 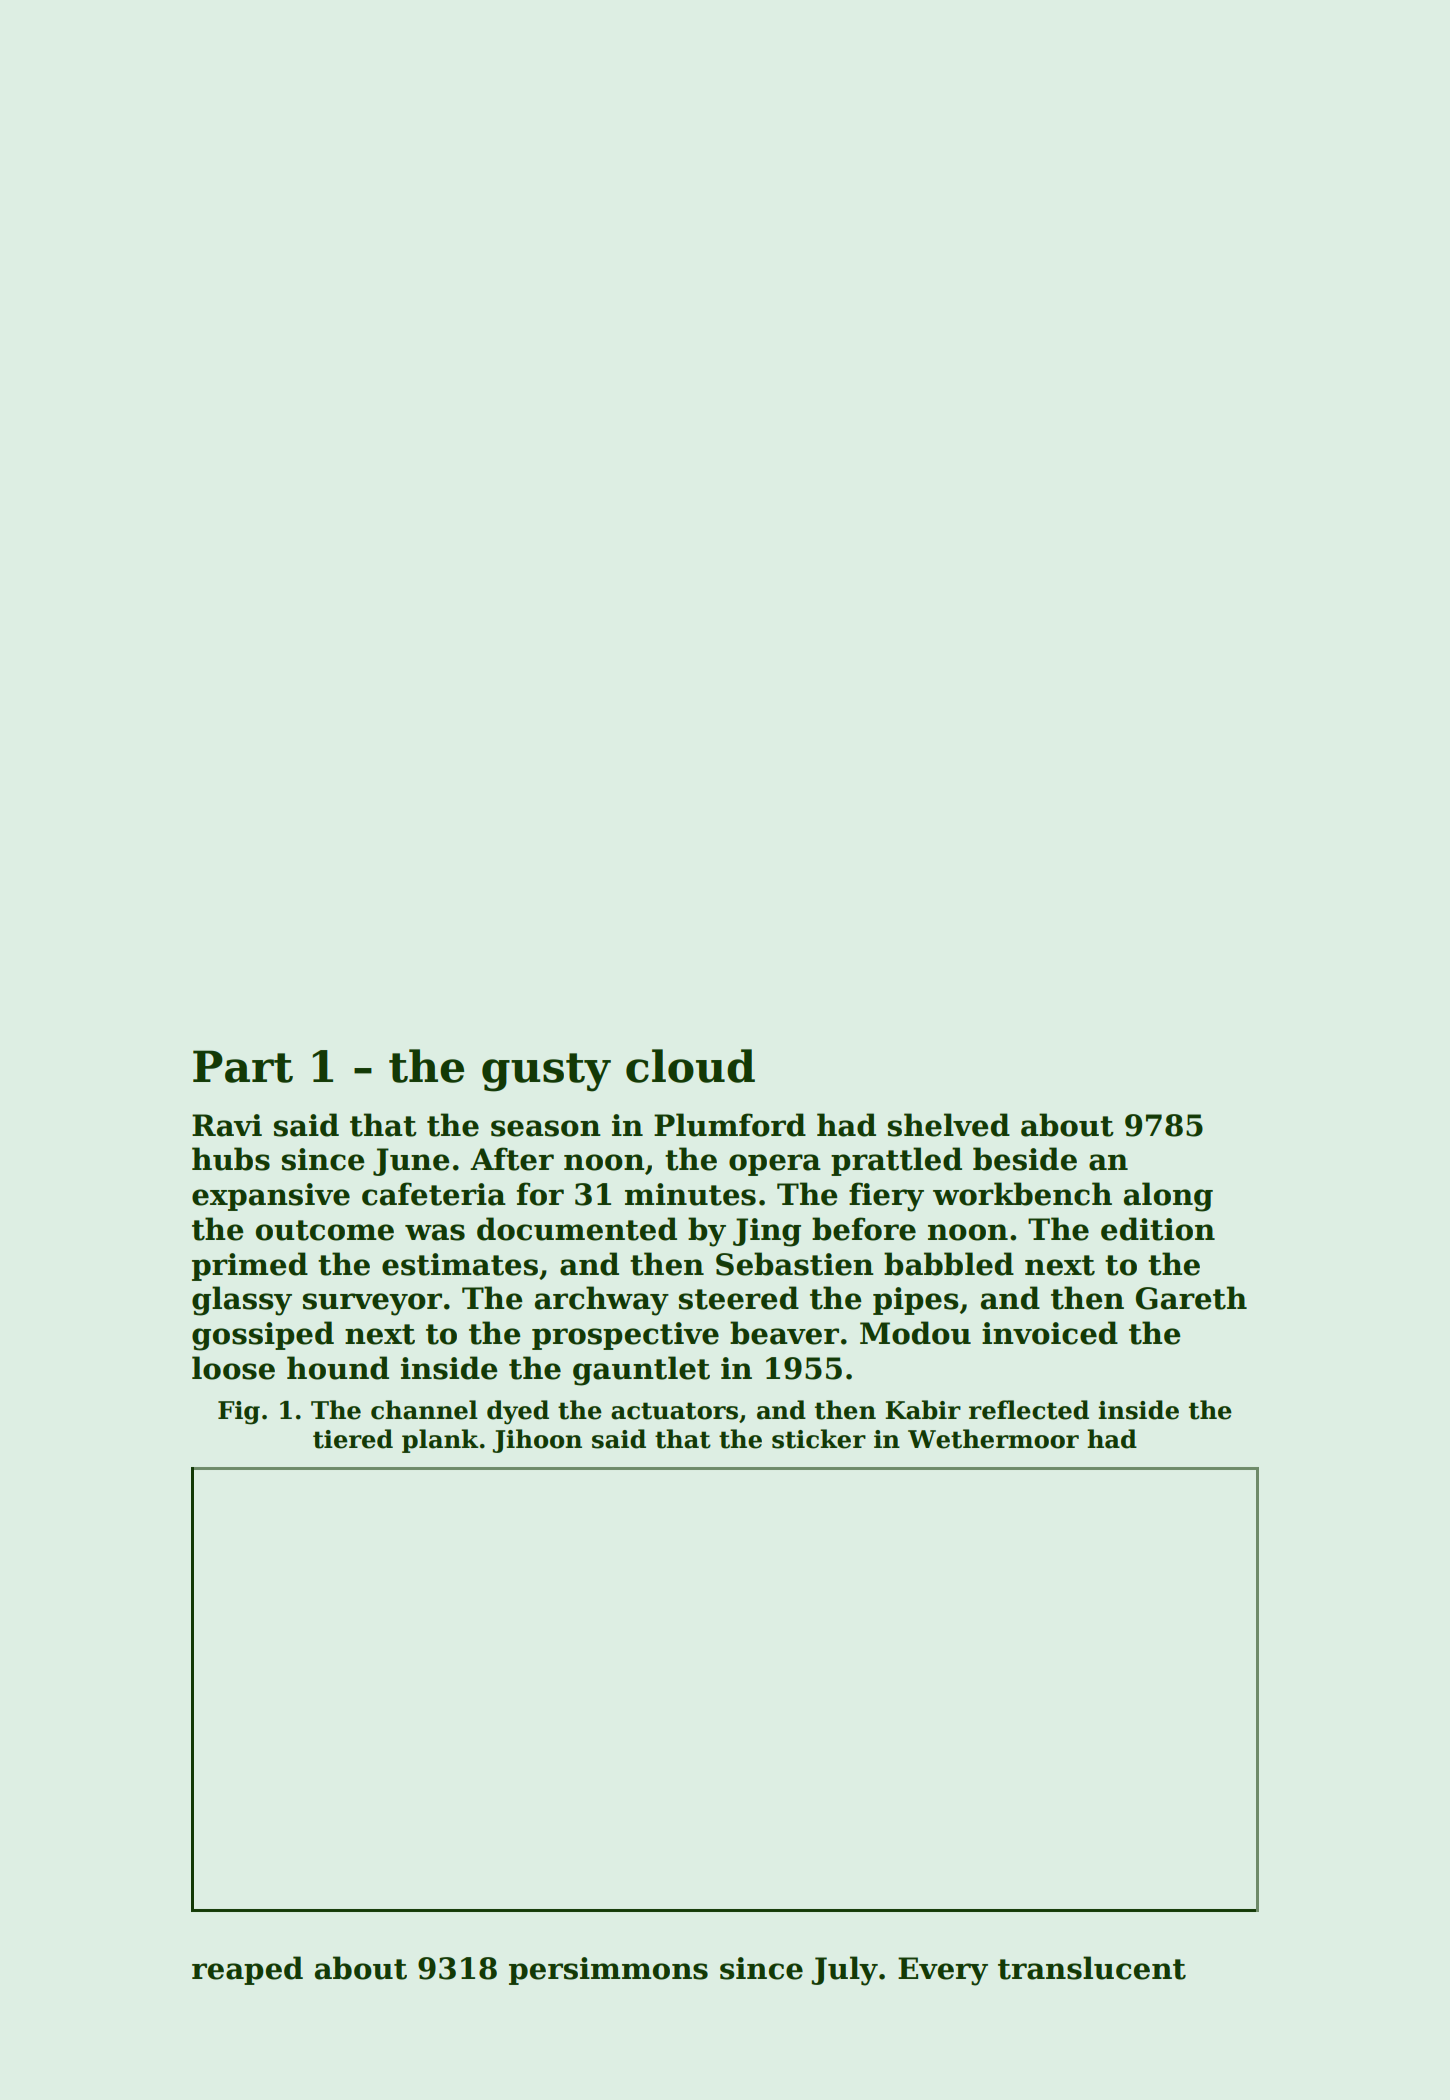 What do you see at coordinates (1022, 1194) in the image?
I see `workbench` at bounding box center [1022, 1194].
